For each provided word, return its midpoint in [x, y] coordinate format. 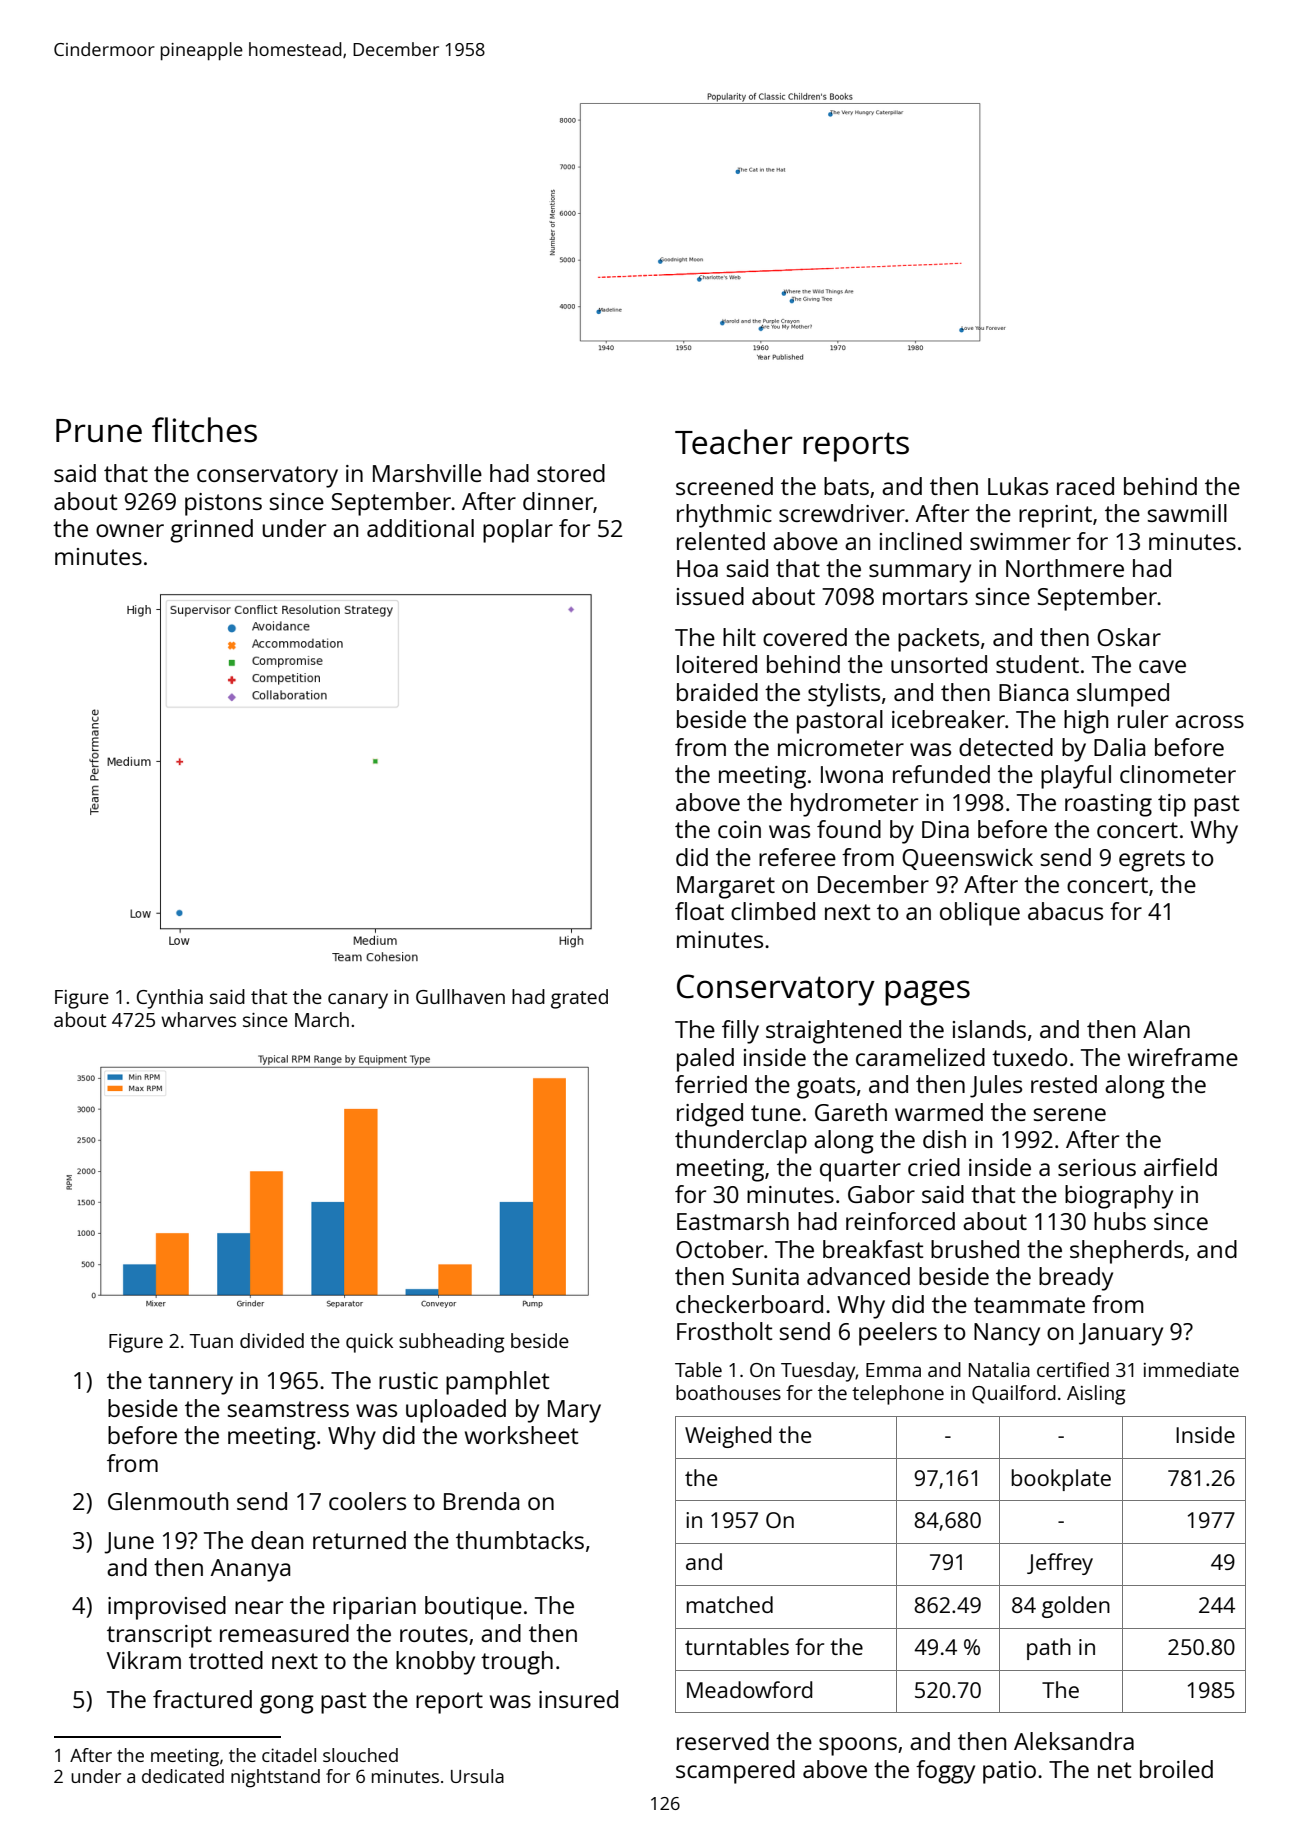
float [699, 911]
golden [1076, 1607]
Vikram [144, 1660]
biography [1119, 1197]
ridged [710, 1115]
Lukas [1018, 486]
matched [730, 1604]
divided [272, 1340]
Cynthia [170, 999]
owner [130, 530]
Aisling [1096, 1395]
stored [571, 473]
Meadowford [749, 1689]
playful [1076, 777]
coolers [367, 1501]
